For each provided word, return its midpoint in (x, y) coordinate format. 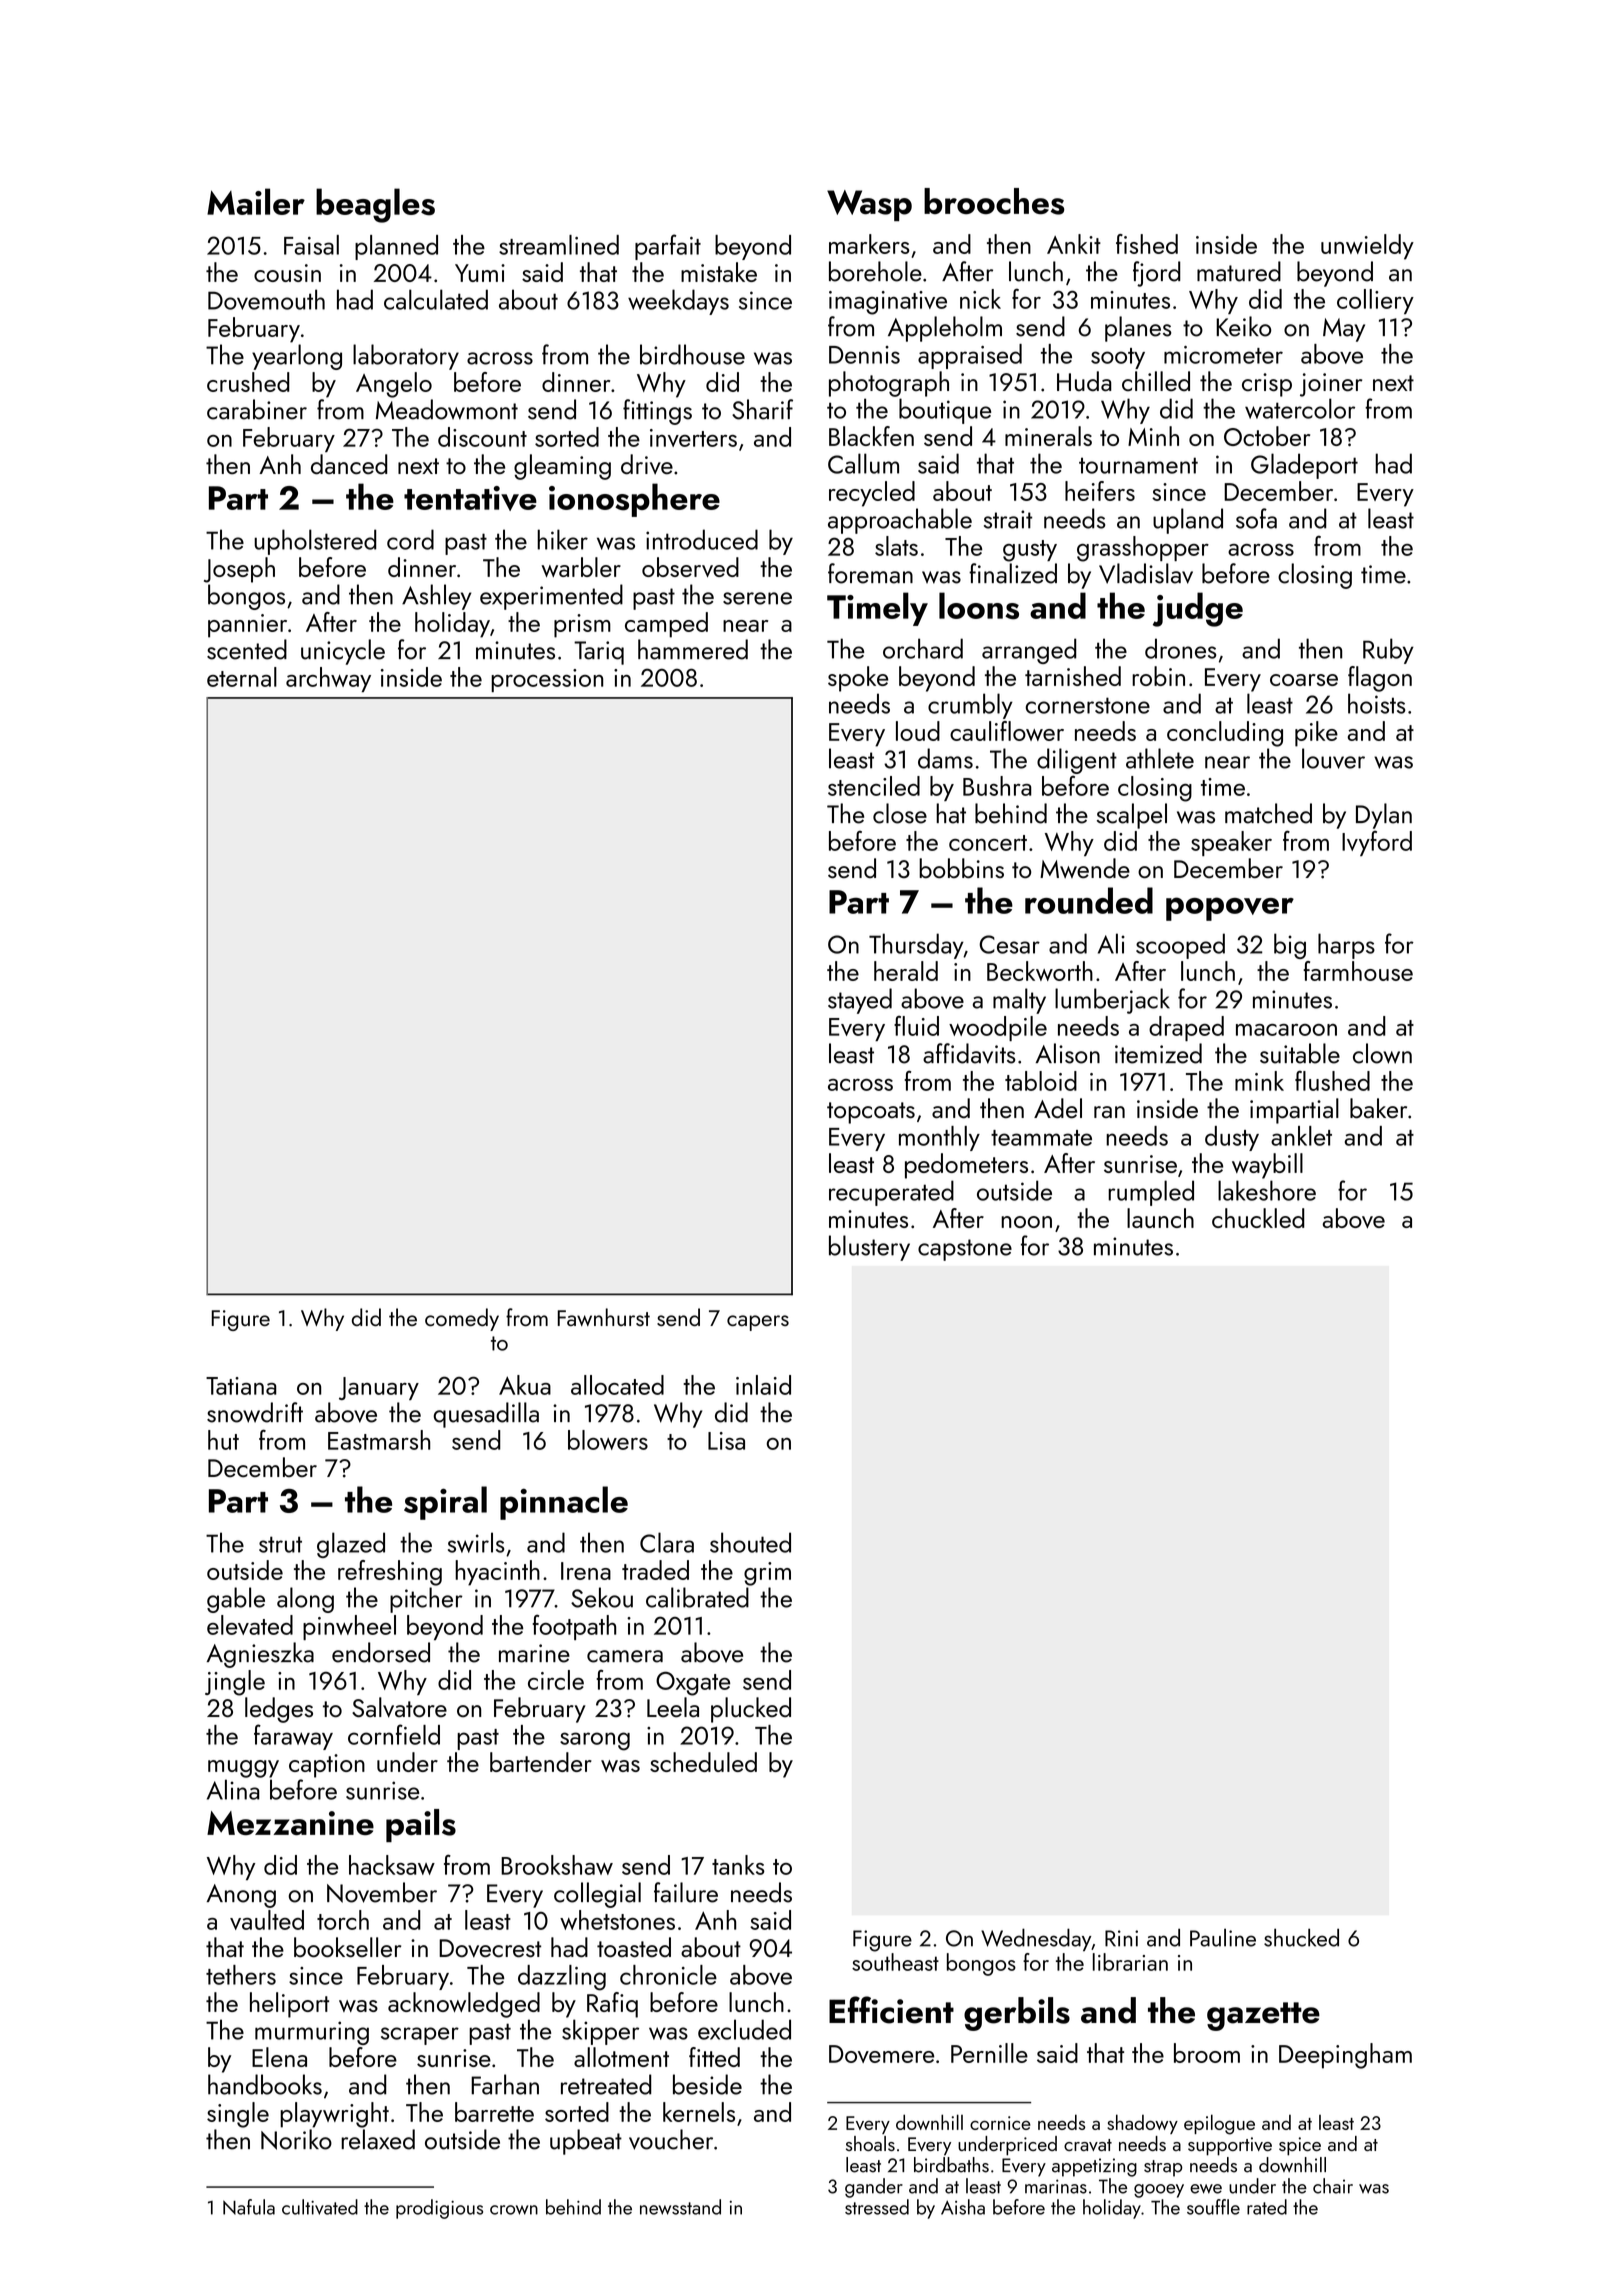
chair (1333, 2186)
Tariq (599, 653)
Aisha (963, 2207)
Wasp (869, 205)
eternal (242, 677)
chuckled (1258, 1218)
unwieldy (1367, 247)
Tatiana (241, 1386)
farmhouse (1358, 971)
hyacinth (497, 1573)
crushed (248, 382)
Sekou (602, 1597)
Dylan (1384, 816)
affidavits (969, 1053)
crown (514, 2210)
